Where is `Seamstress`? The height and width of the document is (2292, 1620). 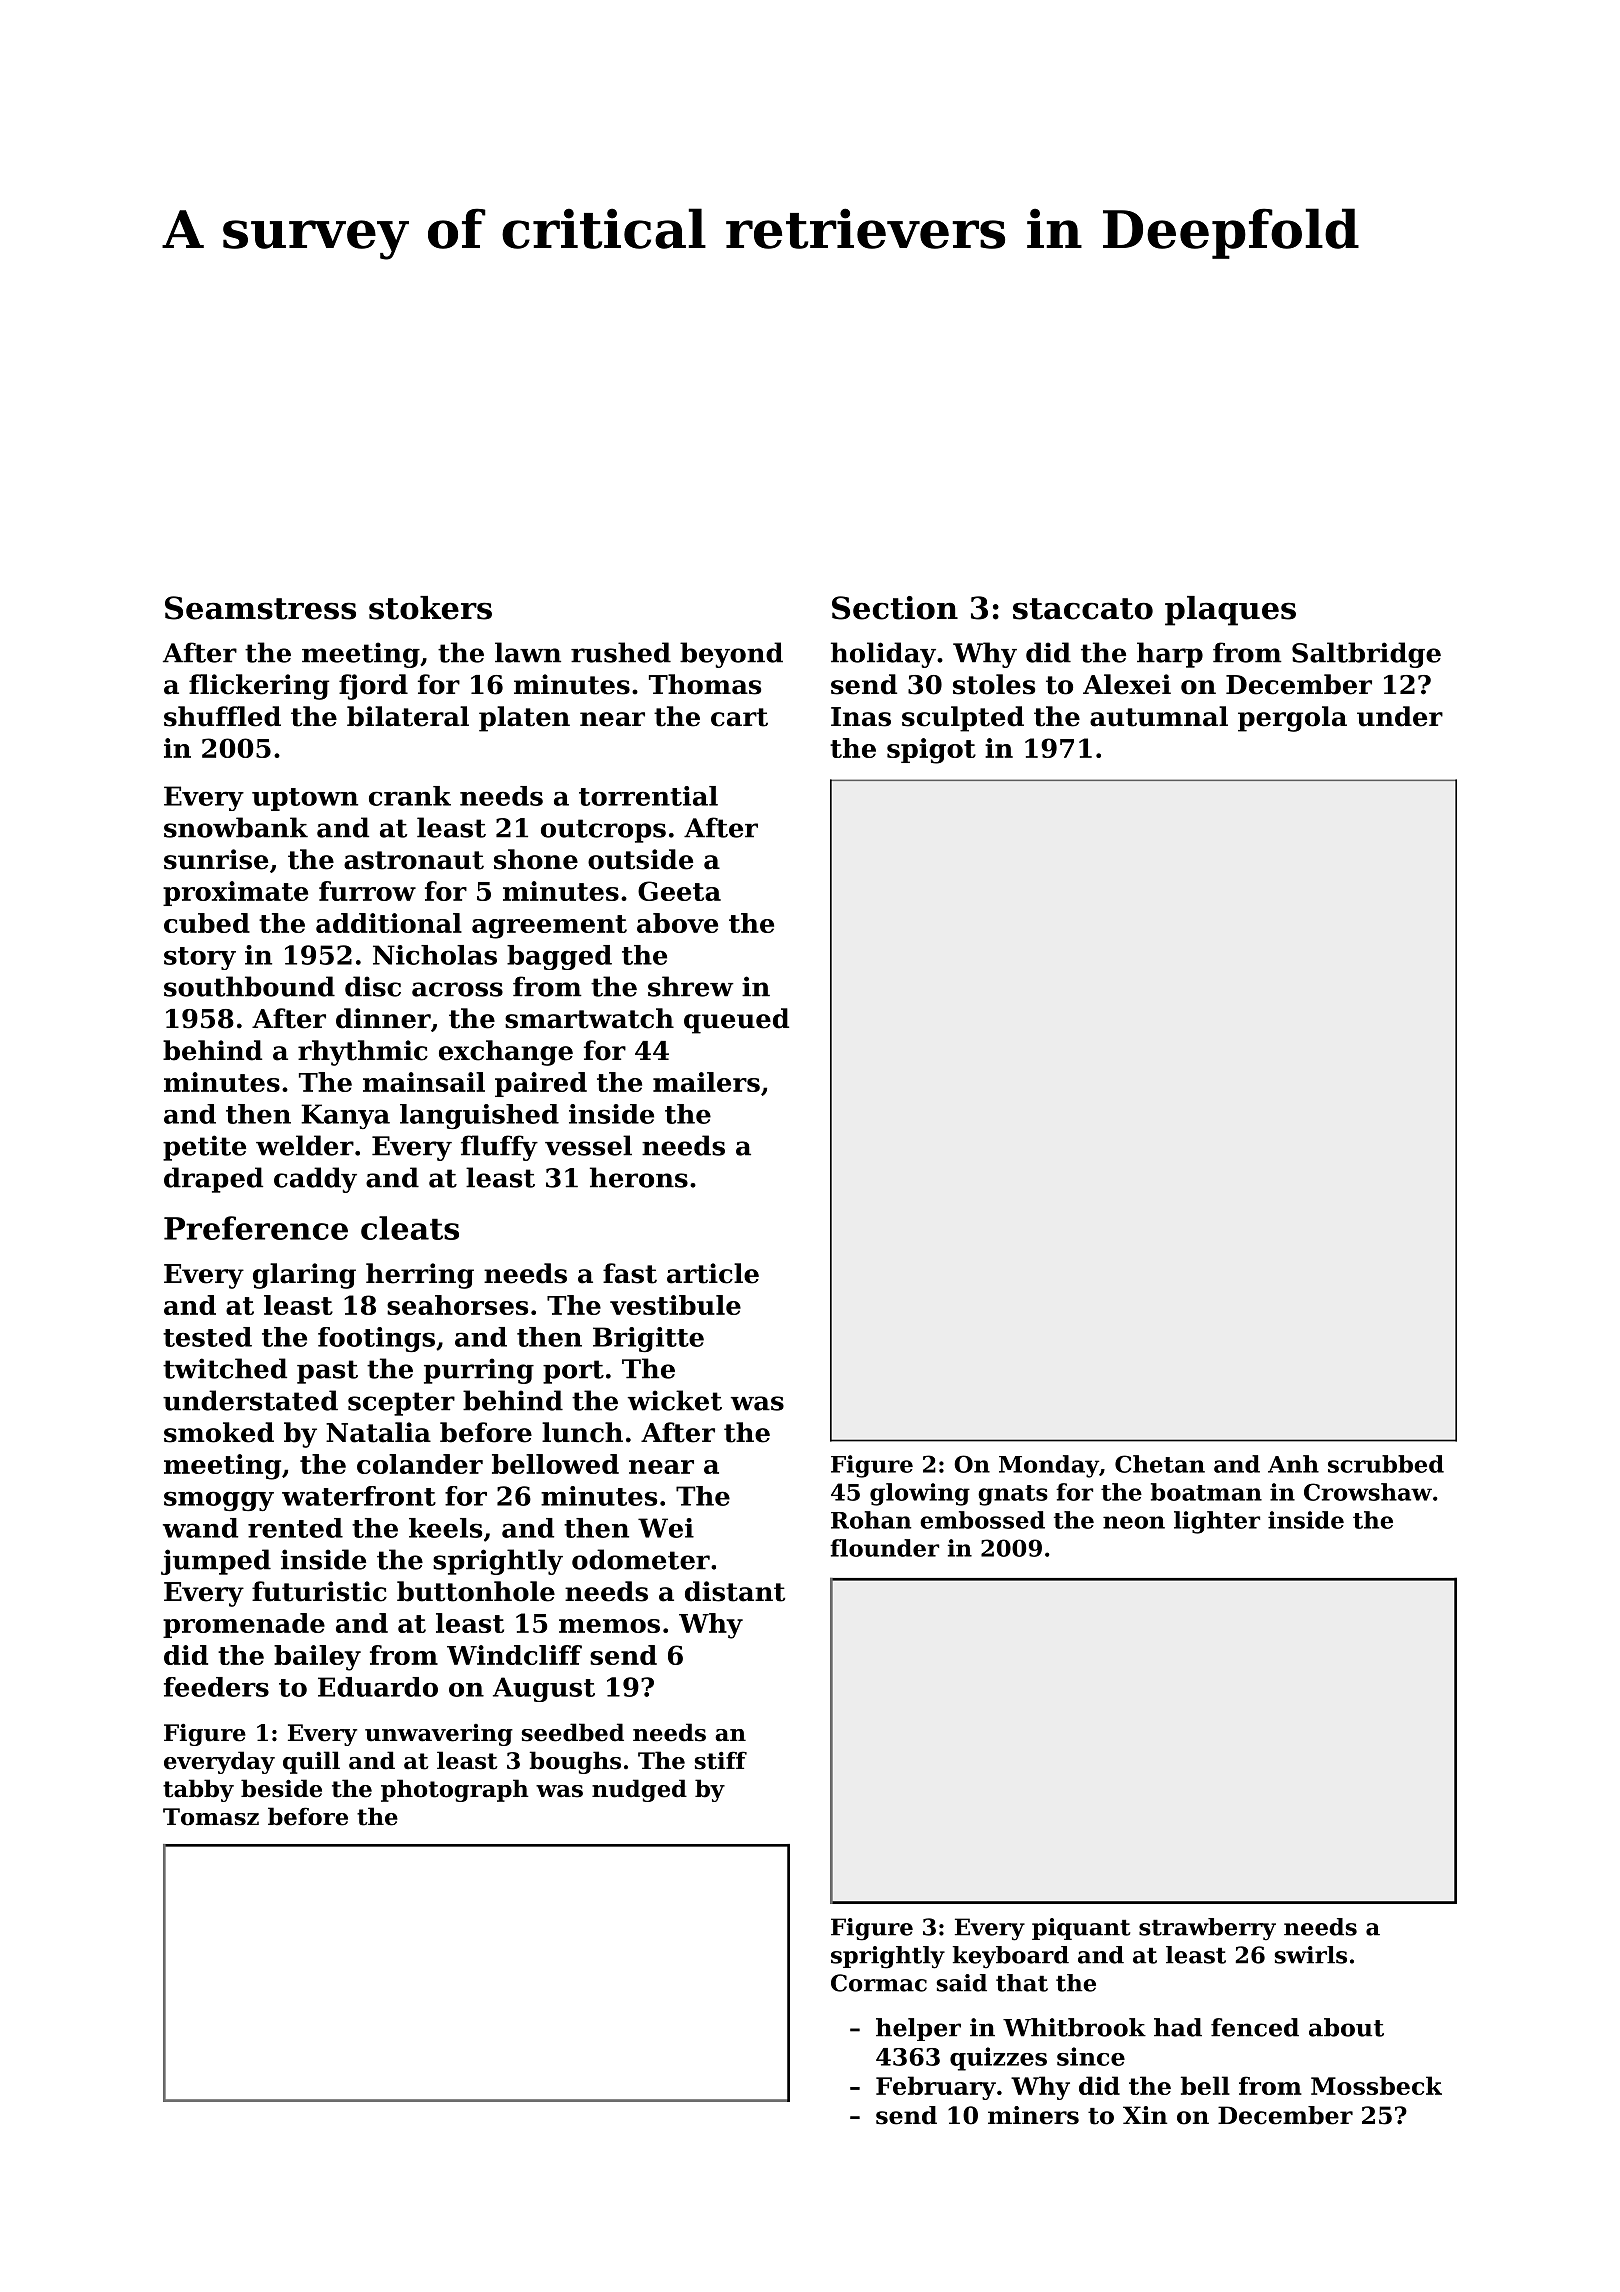 Seamstress is located at coordinates (260, 608).
